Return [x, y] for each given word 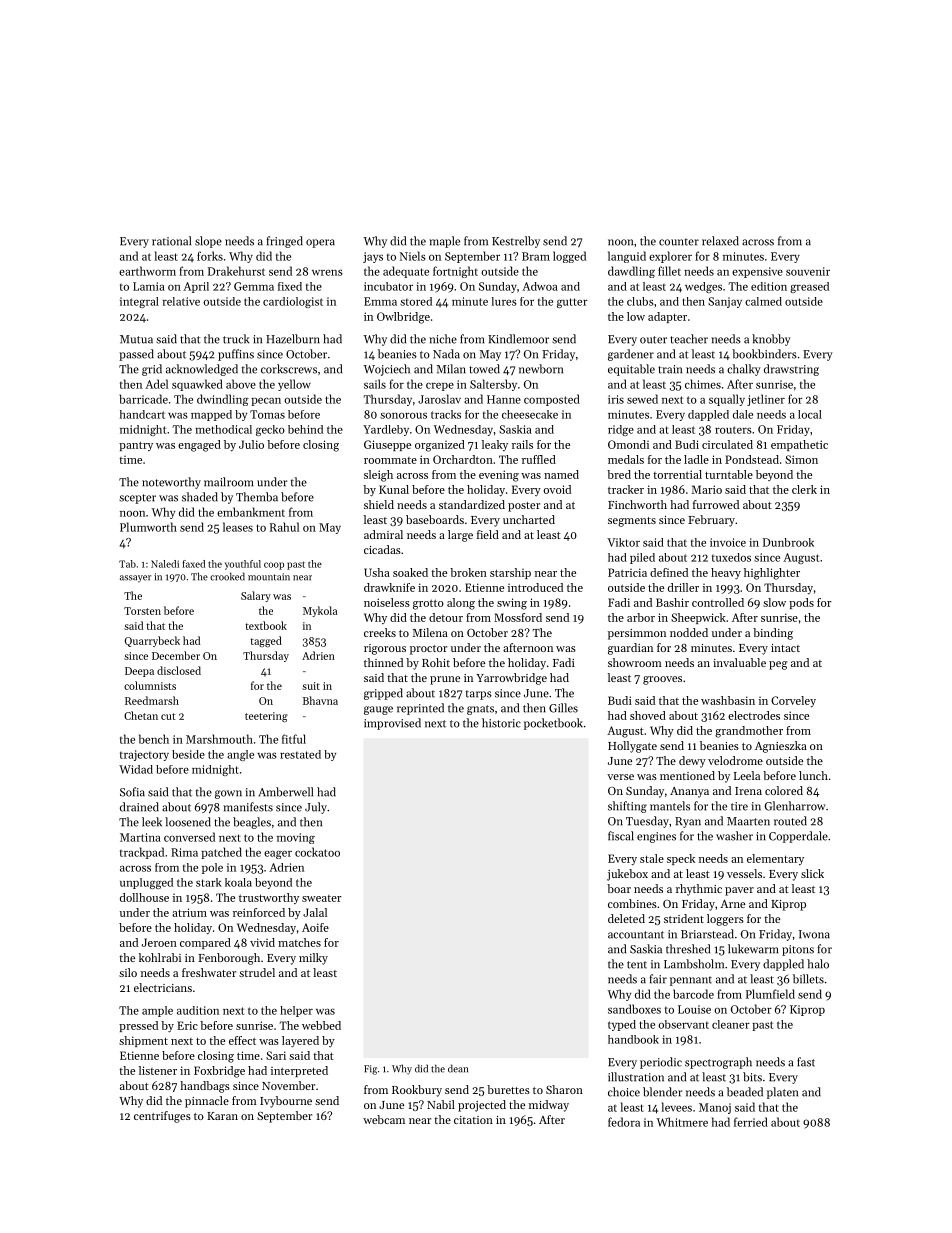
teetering [266, 717]
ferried [751, 1122]
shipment [143, 1041]
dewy [692, 762]
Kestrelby [516, 242]
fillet [669, 271]
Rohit [436, 662]
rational [171, 241]
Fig [370, 1070]
